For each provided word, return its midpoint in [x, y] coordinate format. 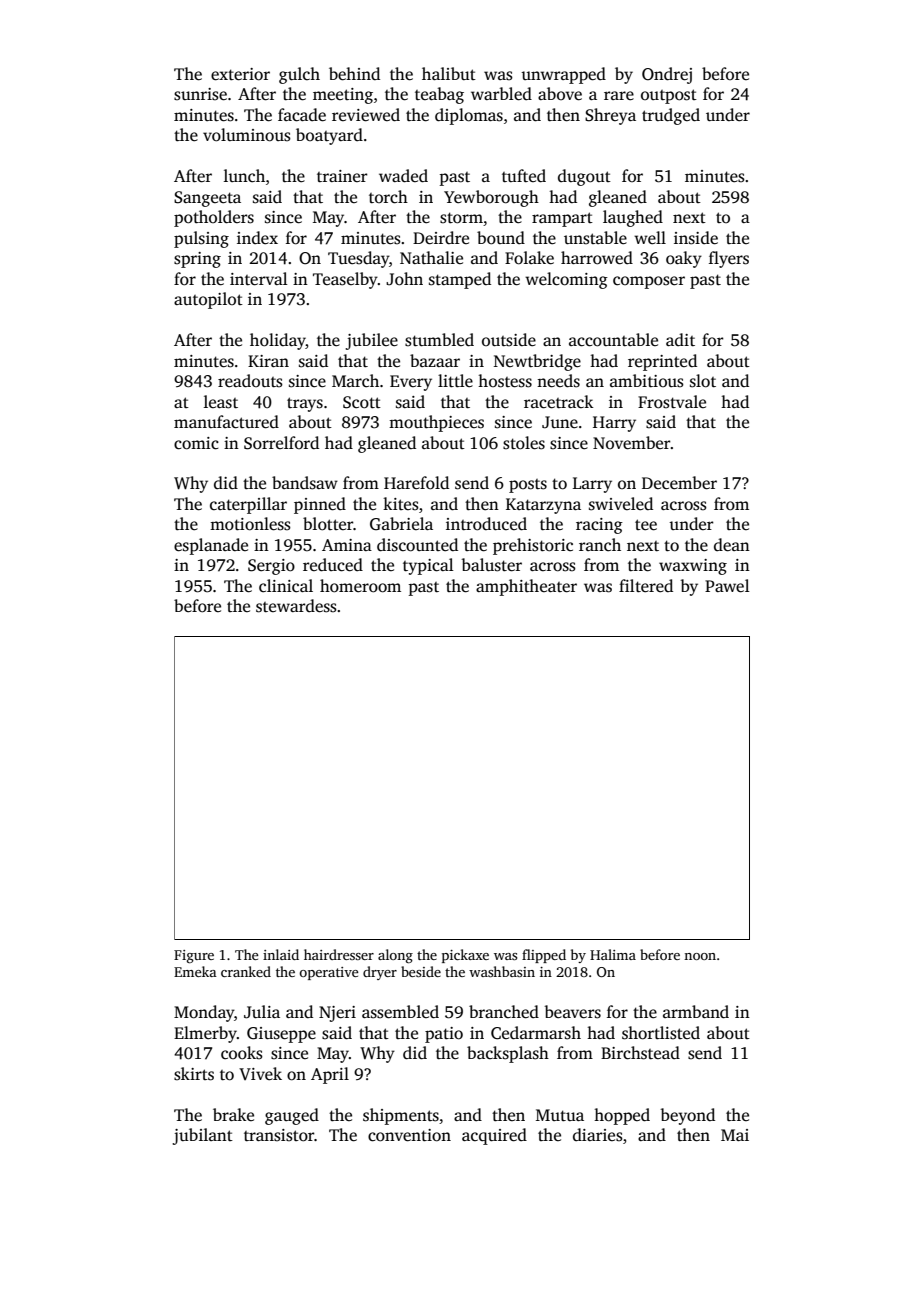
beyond [687, 1116]
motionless [250, 524]
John [404, 279]
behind [354, 74]
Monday [204, 1013]
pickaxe [465, 956]
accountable [613, 340]
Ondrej [667, 75]
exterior [240, 74]
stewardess [296, 606]
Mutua [560, 1115]
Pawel [727, 586]
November [632, 443]
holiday [278, 341]
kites [401, 504]
